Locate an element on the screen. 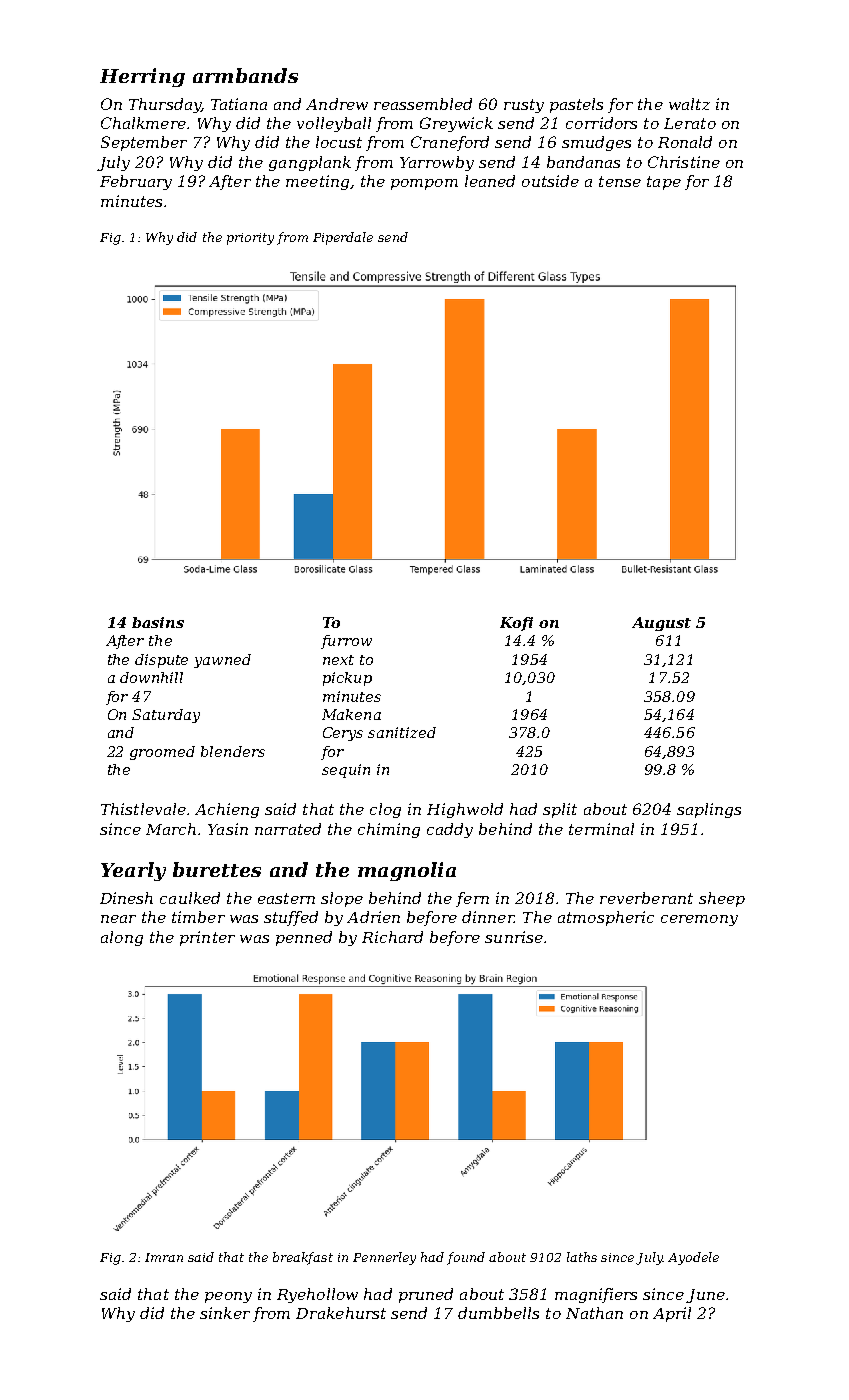  tense is located at coordinates (620, 181).
